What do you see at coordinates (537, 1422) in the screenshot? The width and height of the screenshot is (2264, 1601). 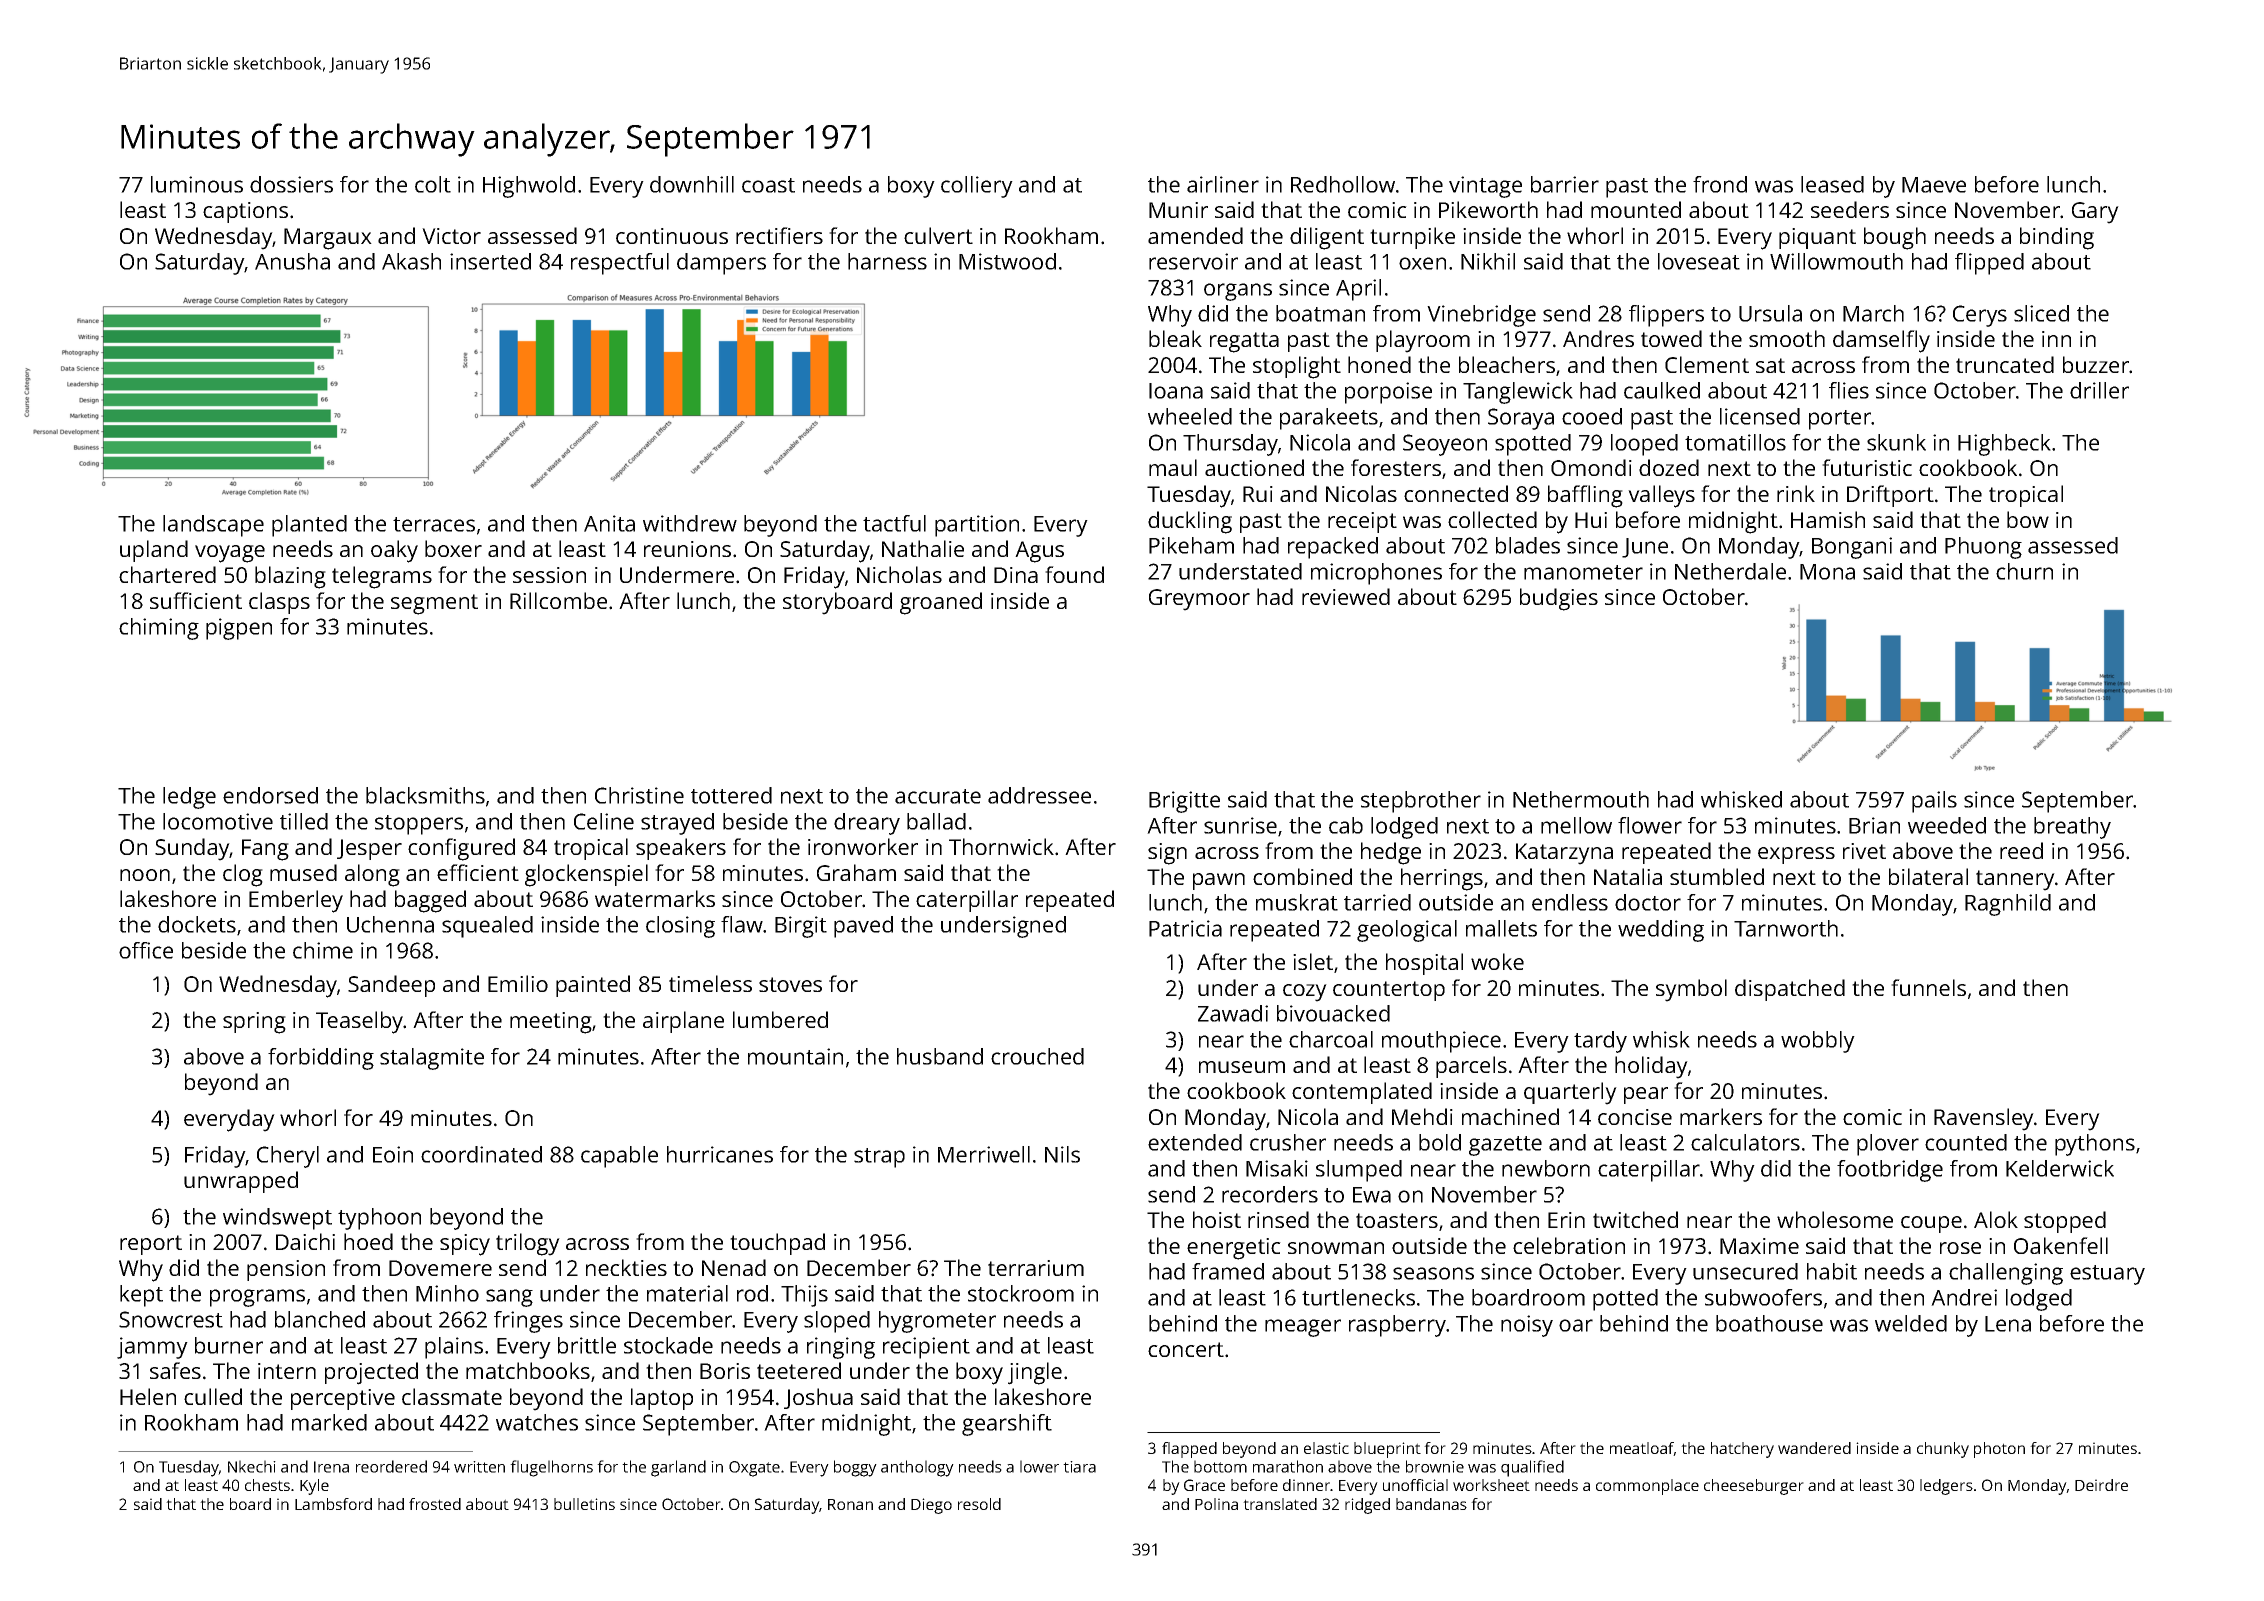 I see `watches` at bounding box center [537, 1422].
